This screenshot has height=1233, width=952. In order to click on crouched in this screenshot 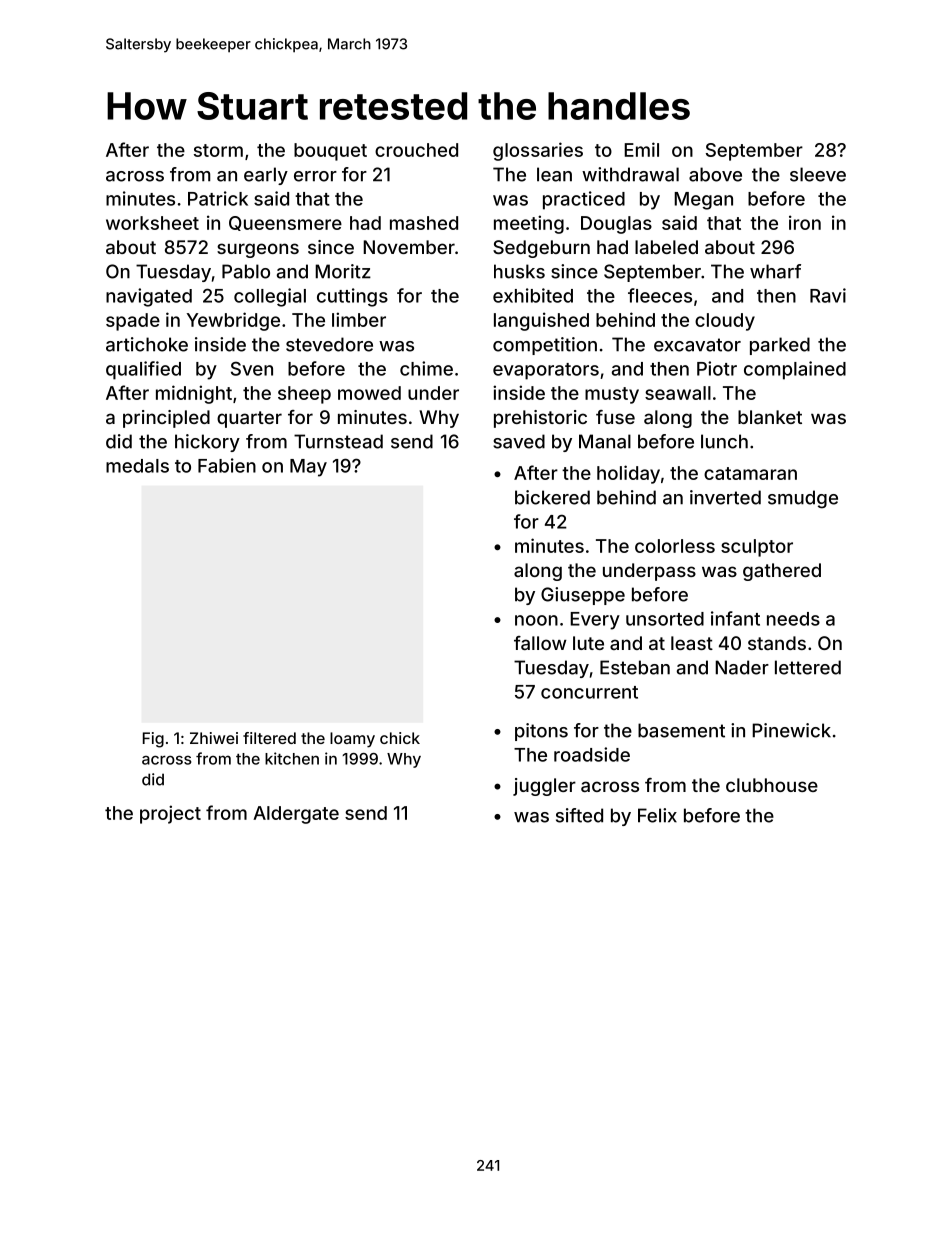, I will do `click(416, 150)`.
